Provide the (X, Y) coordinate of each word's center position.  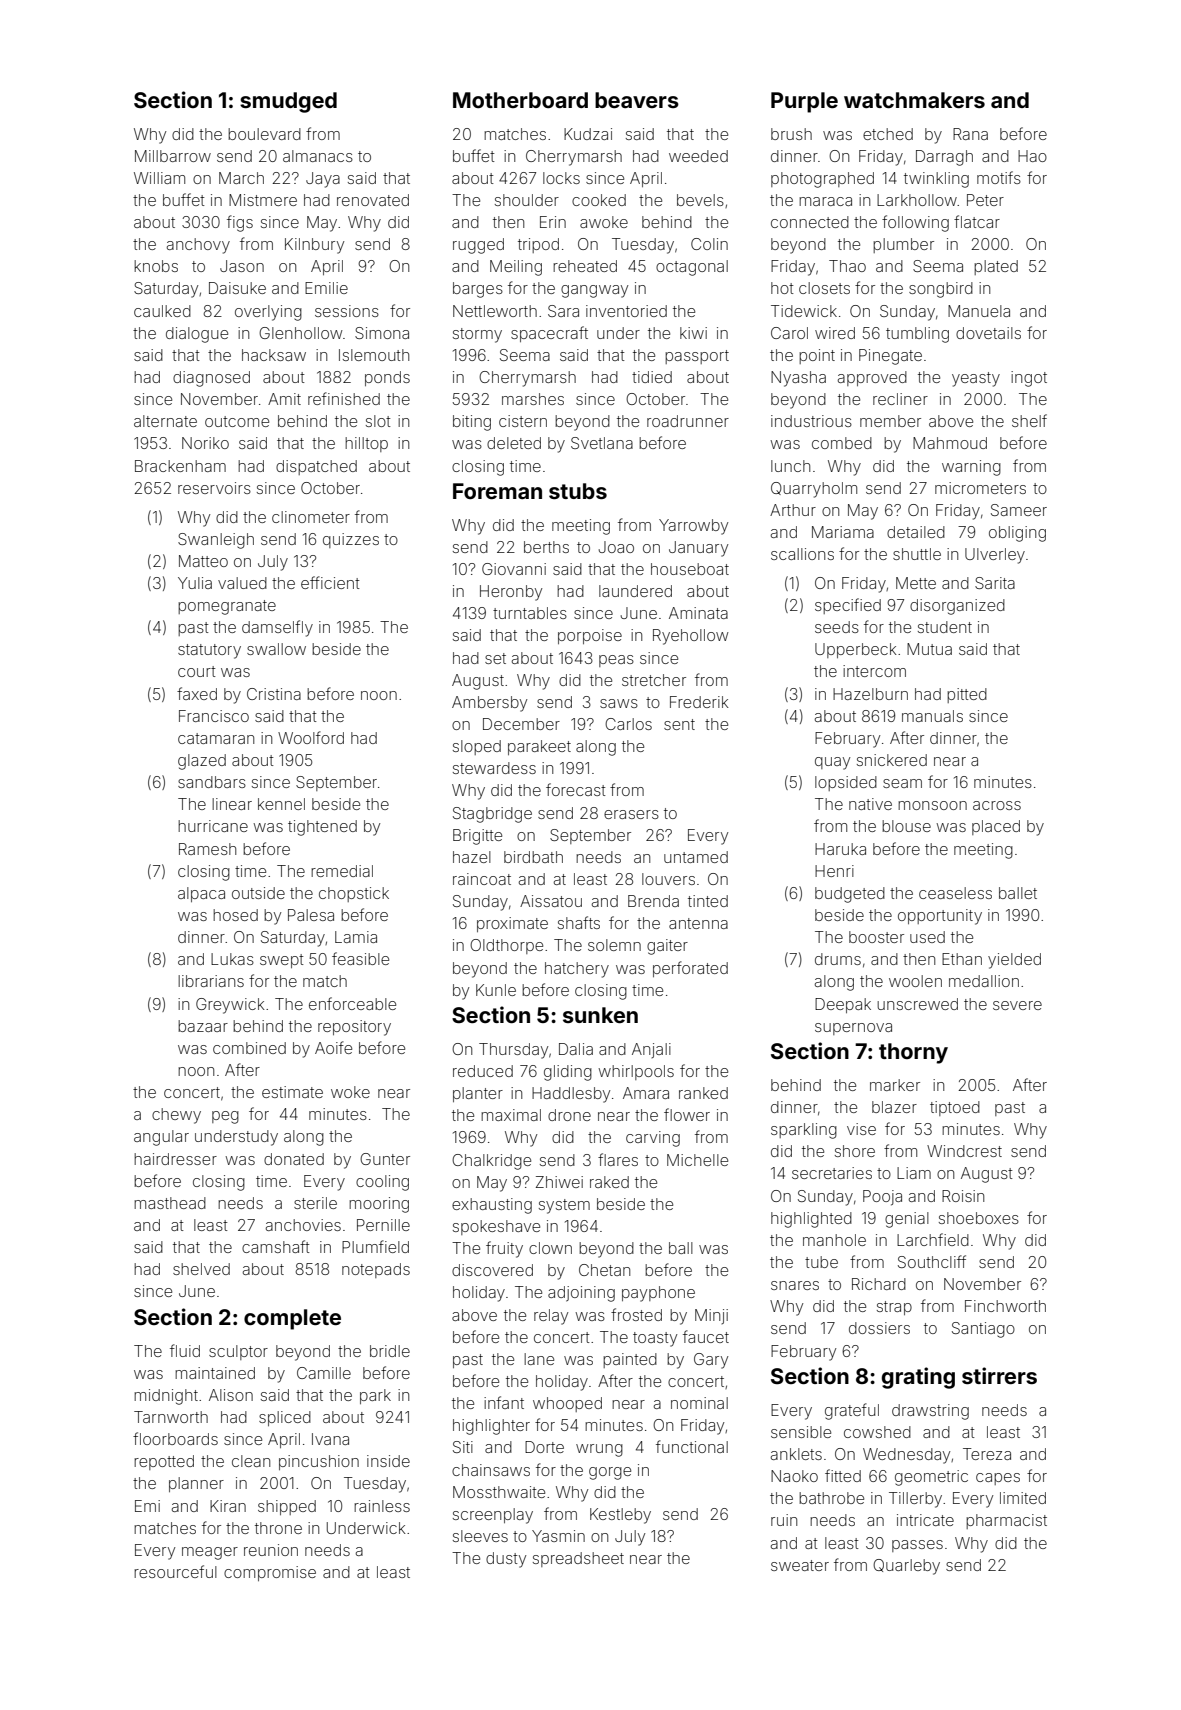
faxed (197, 693)
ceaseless (955, 893)
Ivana (330, 1439)
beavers (637, 100)
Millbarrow (173, 156)
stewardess (494, 768)
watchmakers (914, 100)
